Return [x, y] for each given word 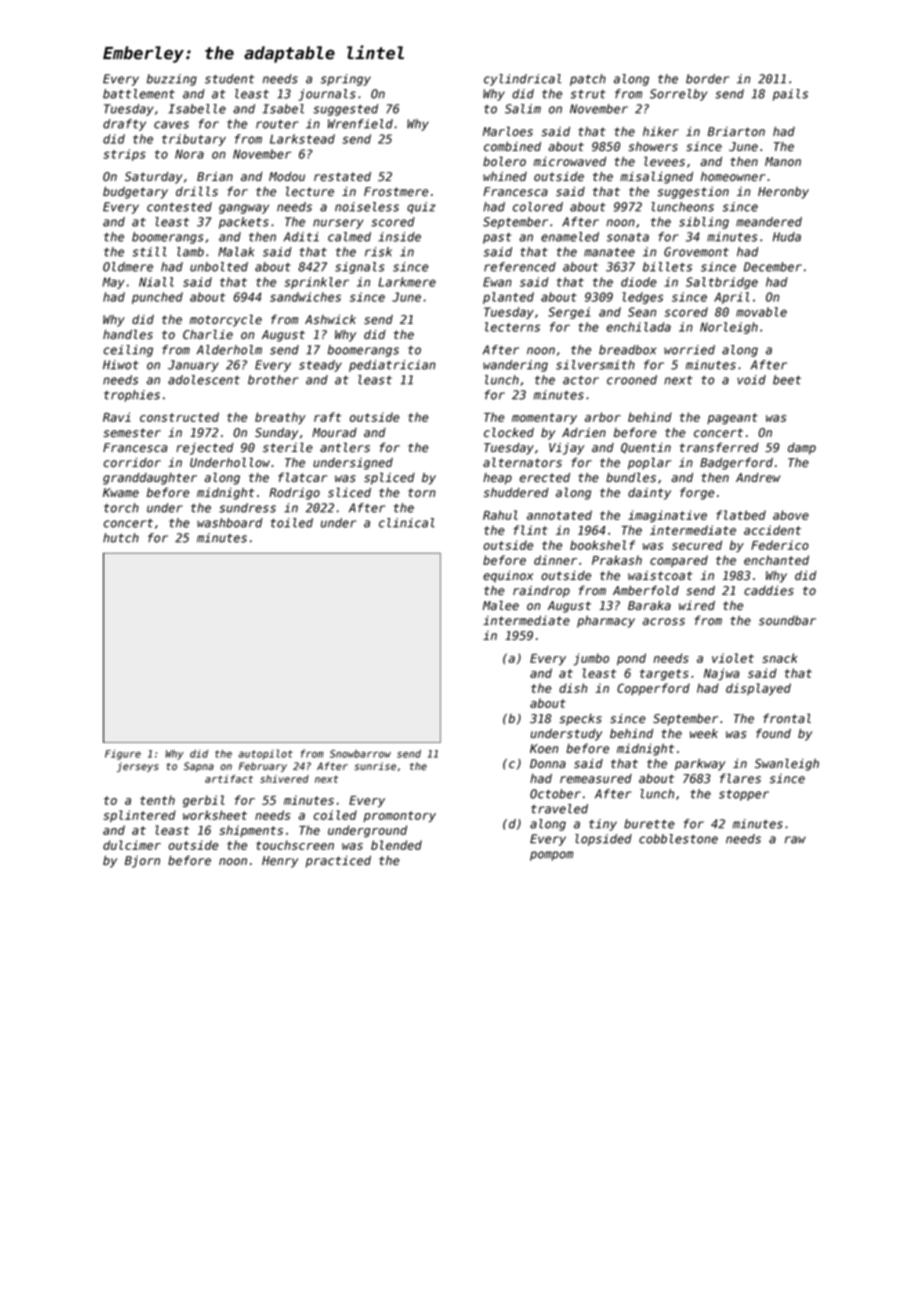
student [229, 79]
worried [689, 350]
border [707, 79]
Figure [123, 755]
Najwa [721, 674]
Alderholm [229, 350]
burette [649, 824]
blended [396, 845]
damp [802, 449]
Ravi [117, 417]
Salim [523, 109]
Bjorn [142, 862]
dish [573, 688]
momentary [544, 419]
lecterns [512, 327]
